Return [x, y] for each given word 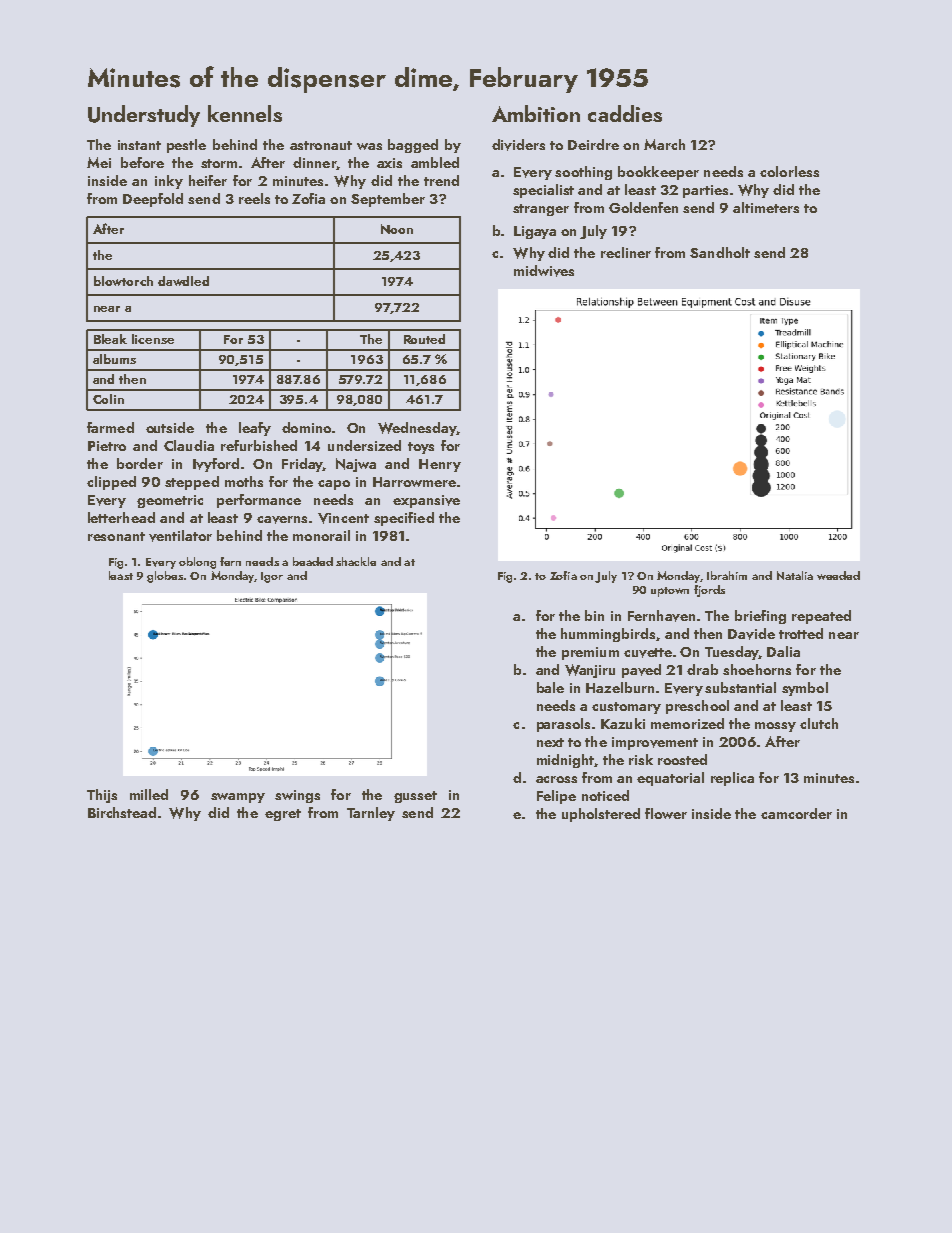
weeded [838, 575]
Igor [272, 577]
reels [254, 198]
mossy [775, 727]
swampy [238, 798]
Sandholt [720, 252]
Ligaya [535, 232]
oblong [197, 563]
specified [404, 519]
